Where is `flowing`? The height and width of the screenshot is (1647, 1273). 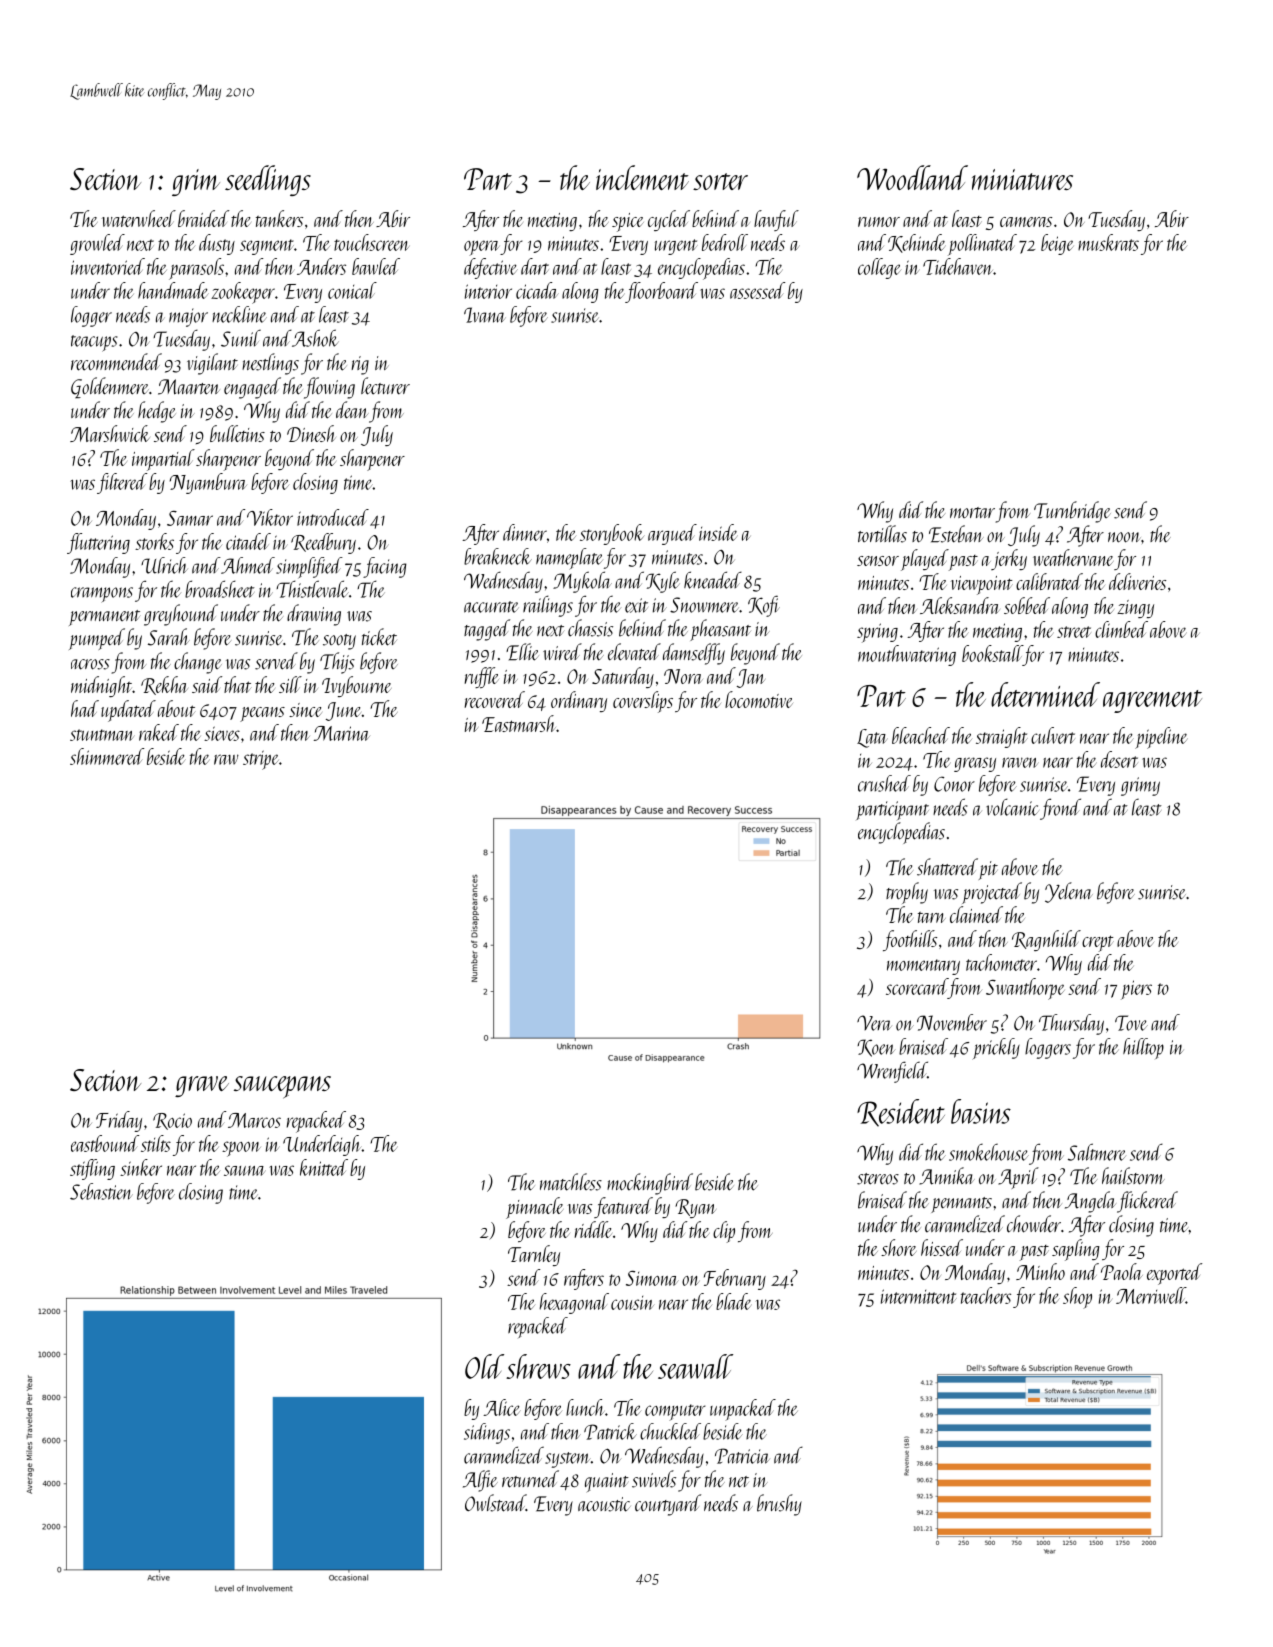
flowing is located at coordinates (329, 388).
